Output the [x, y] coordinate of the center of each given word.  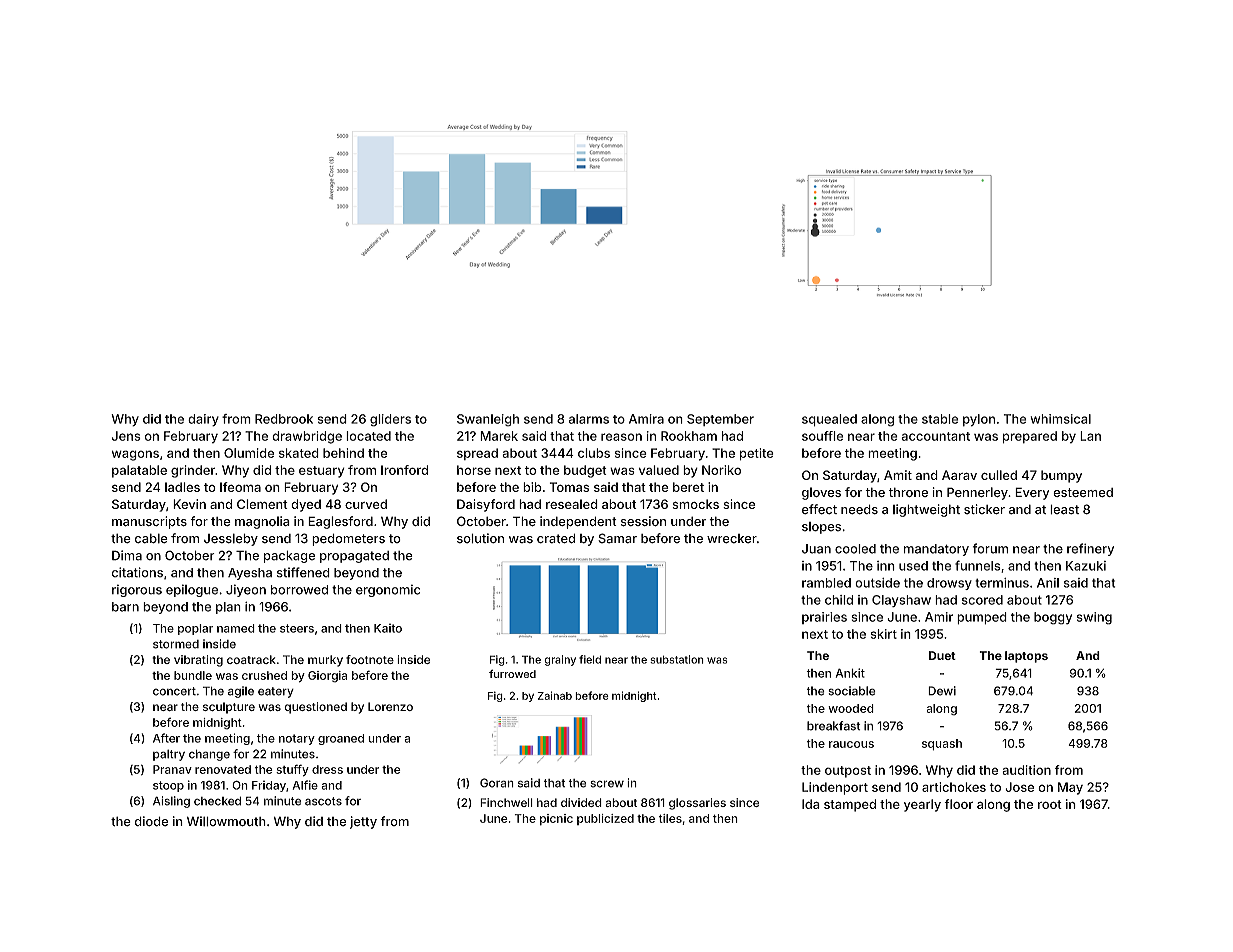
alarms [589, 419]
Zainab [554, 695]
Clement [262, 504]
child [839, 600]
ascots [323, 801]
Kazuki [1086, 566]
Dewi [942, 691]
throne [908, 492]
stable [940, 419]
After [166, 738]
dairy [203, 420]
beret [688, 487]
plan [228, 608]
